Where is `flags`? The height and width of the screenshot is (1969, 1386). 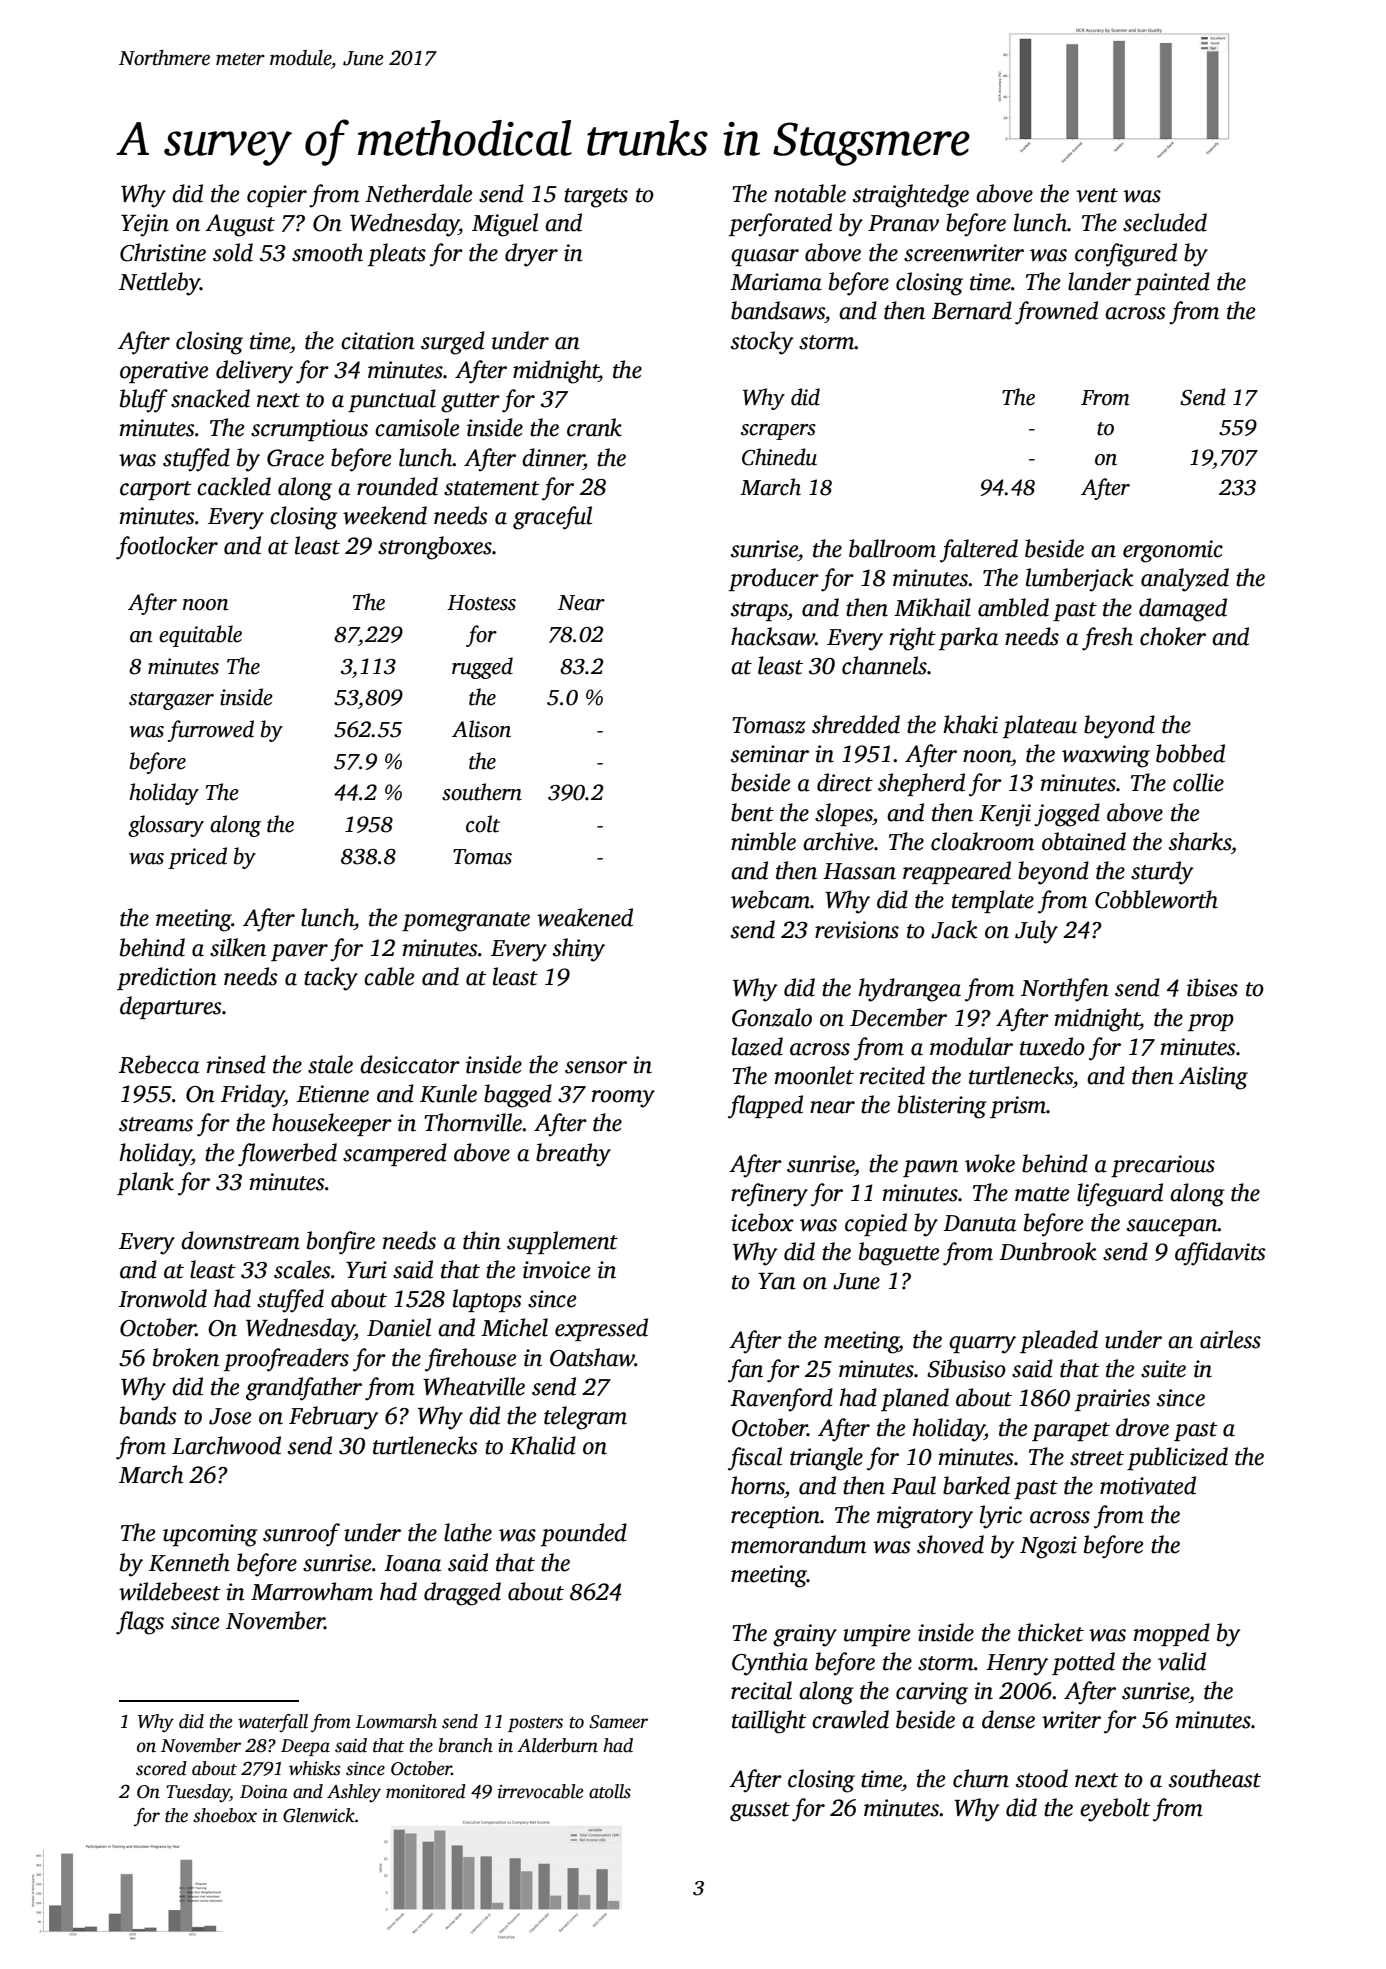 flags is located at coordinates (140, 1623).
